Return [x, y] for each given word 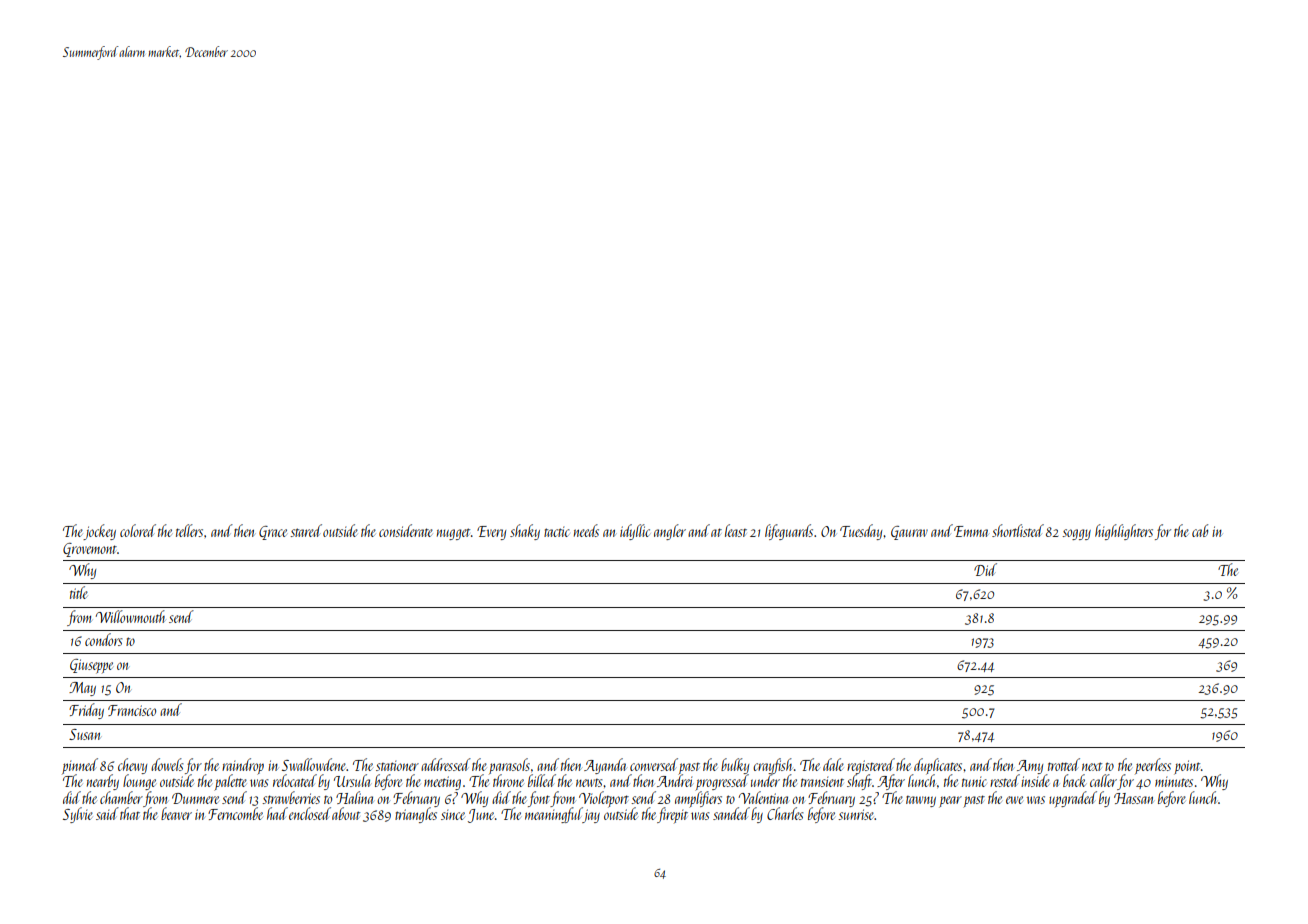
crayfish [772, 766]
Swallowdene [314, 764]
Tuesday [861, 532]
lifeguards [789, 532]
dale [833, 764]
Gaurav [909, 533]
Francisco [132, 710]
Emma [971, 531]
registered [871, 766]
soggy [1076, 534]
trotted [1064, 764]
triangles [416, 815]
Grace [273, 533]
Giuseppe [91, 666]
